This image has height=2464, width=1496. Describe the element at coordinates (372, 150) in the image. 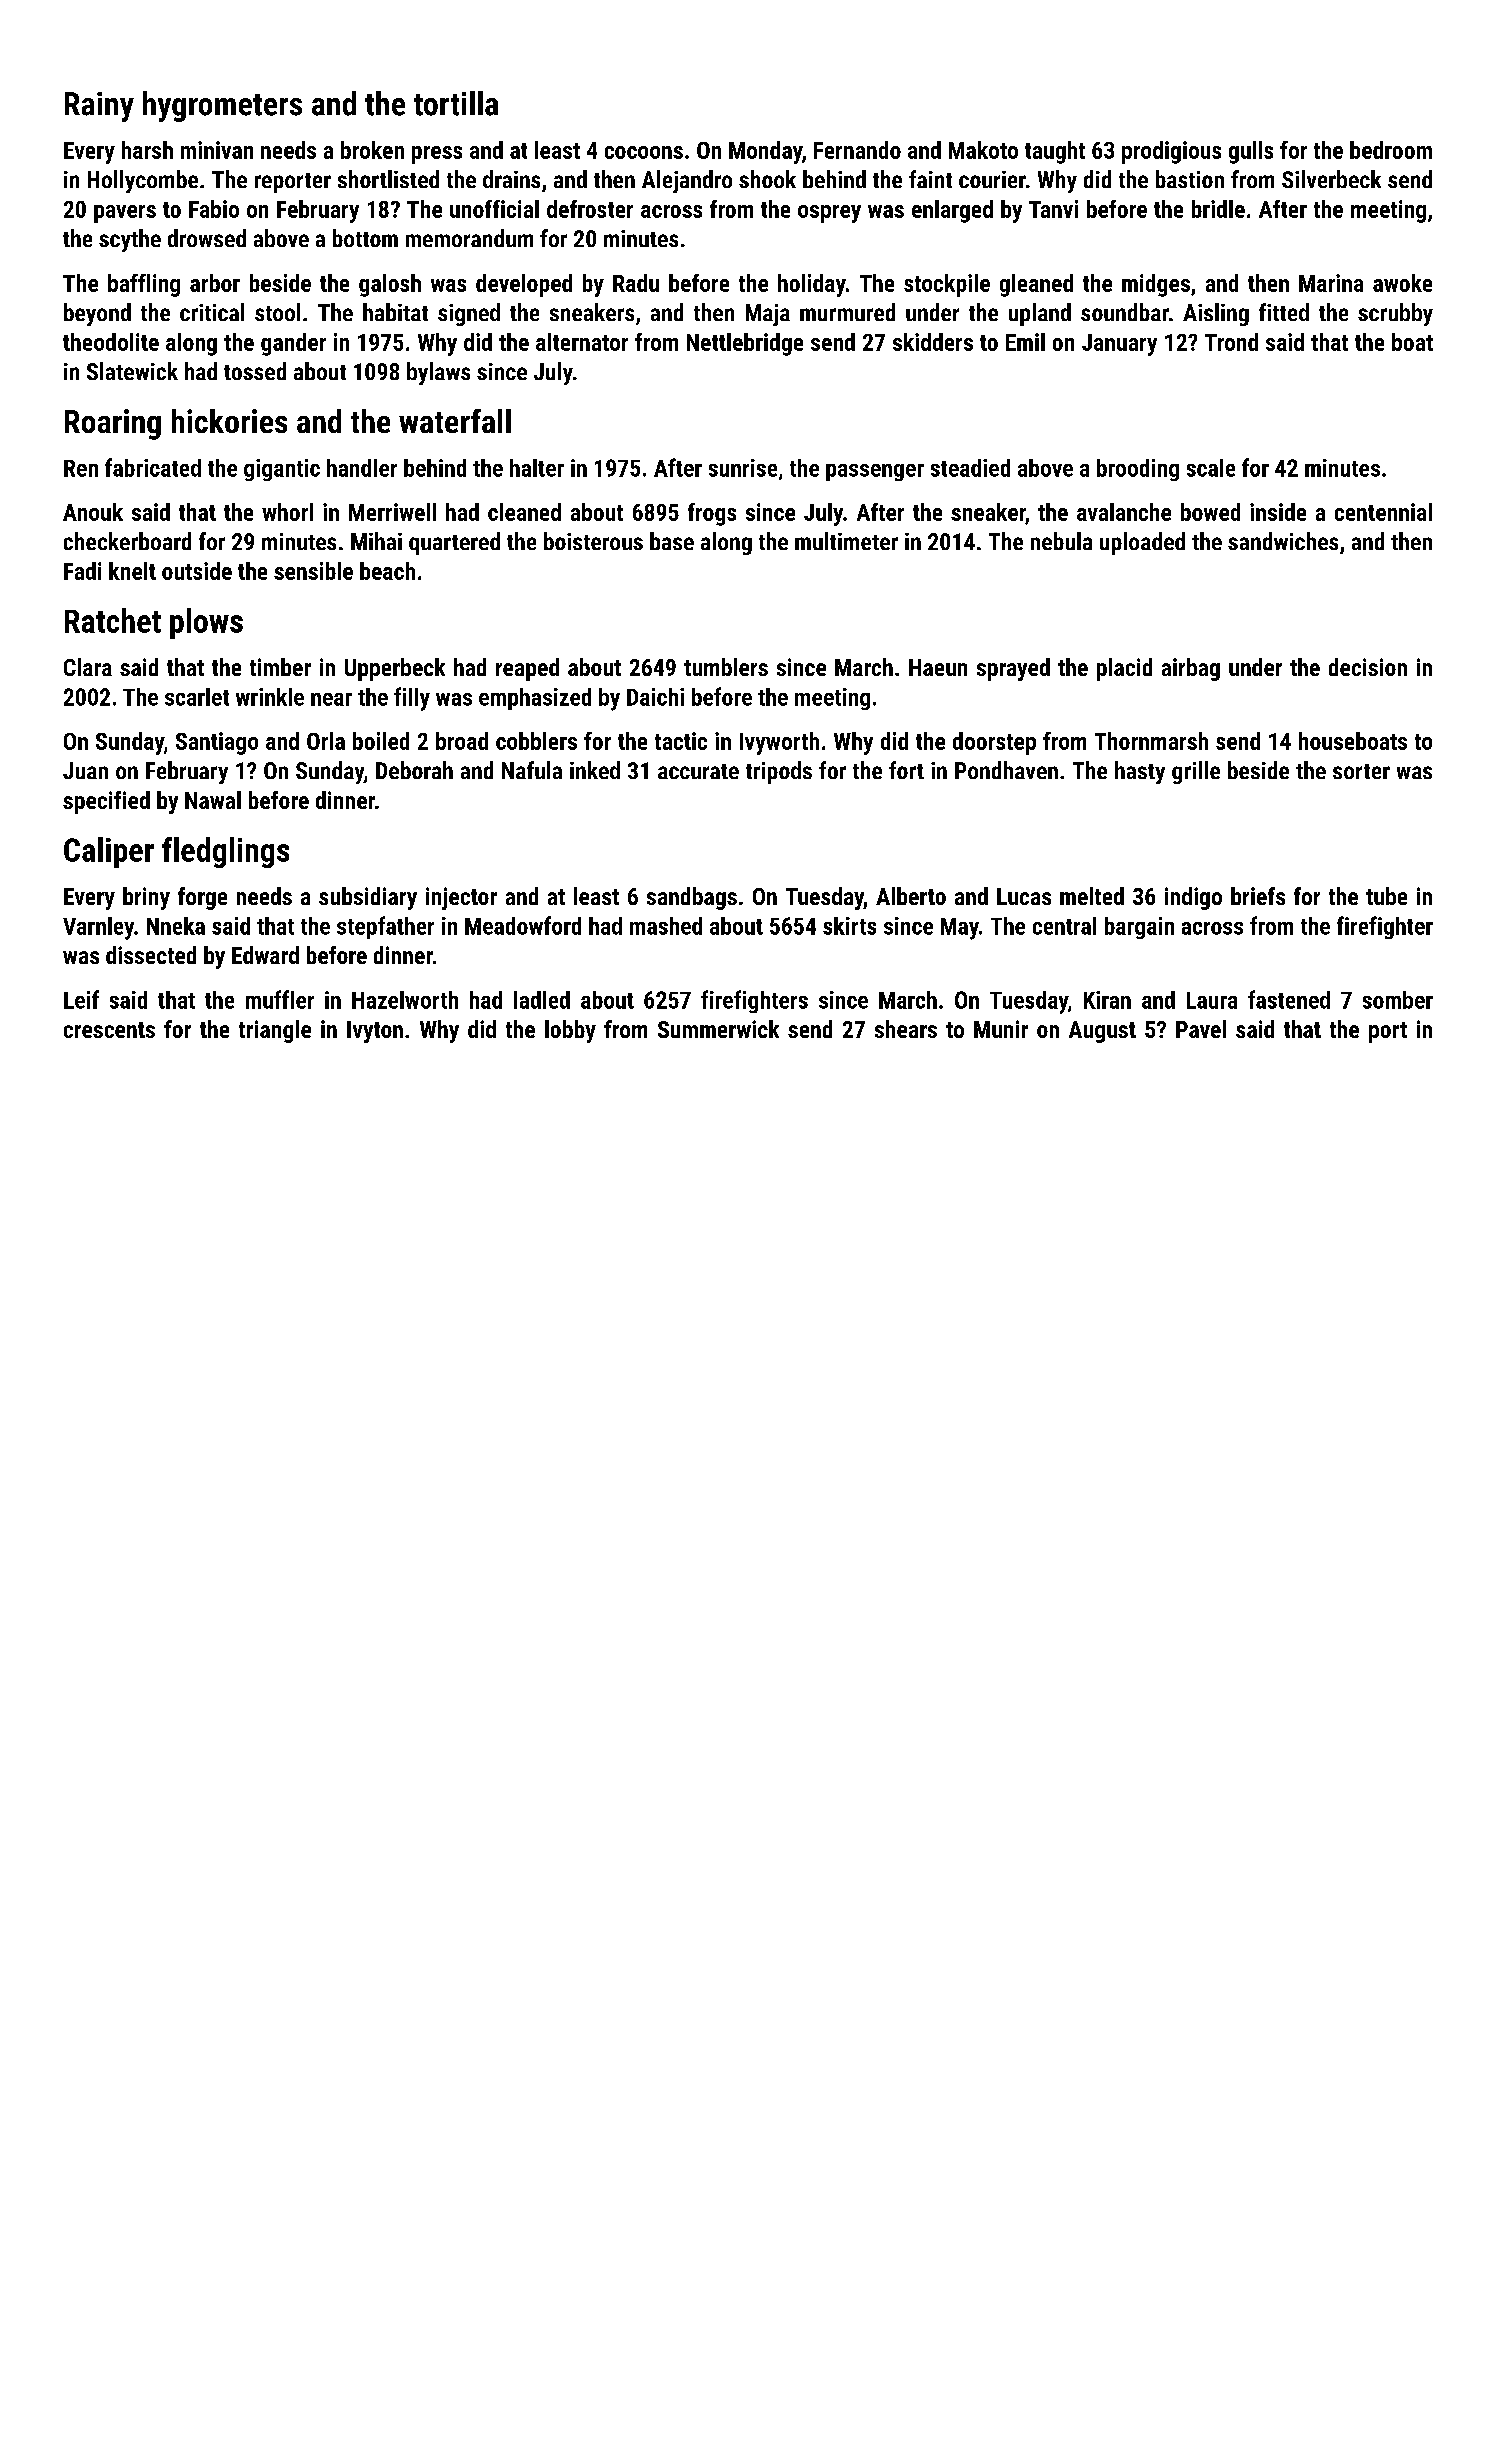

I see `broken` at that location.
